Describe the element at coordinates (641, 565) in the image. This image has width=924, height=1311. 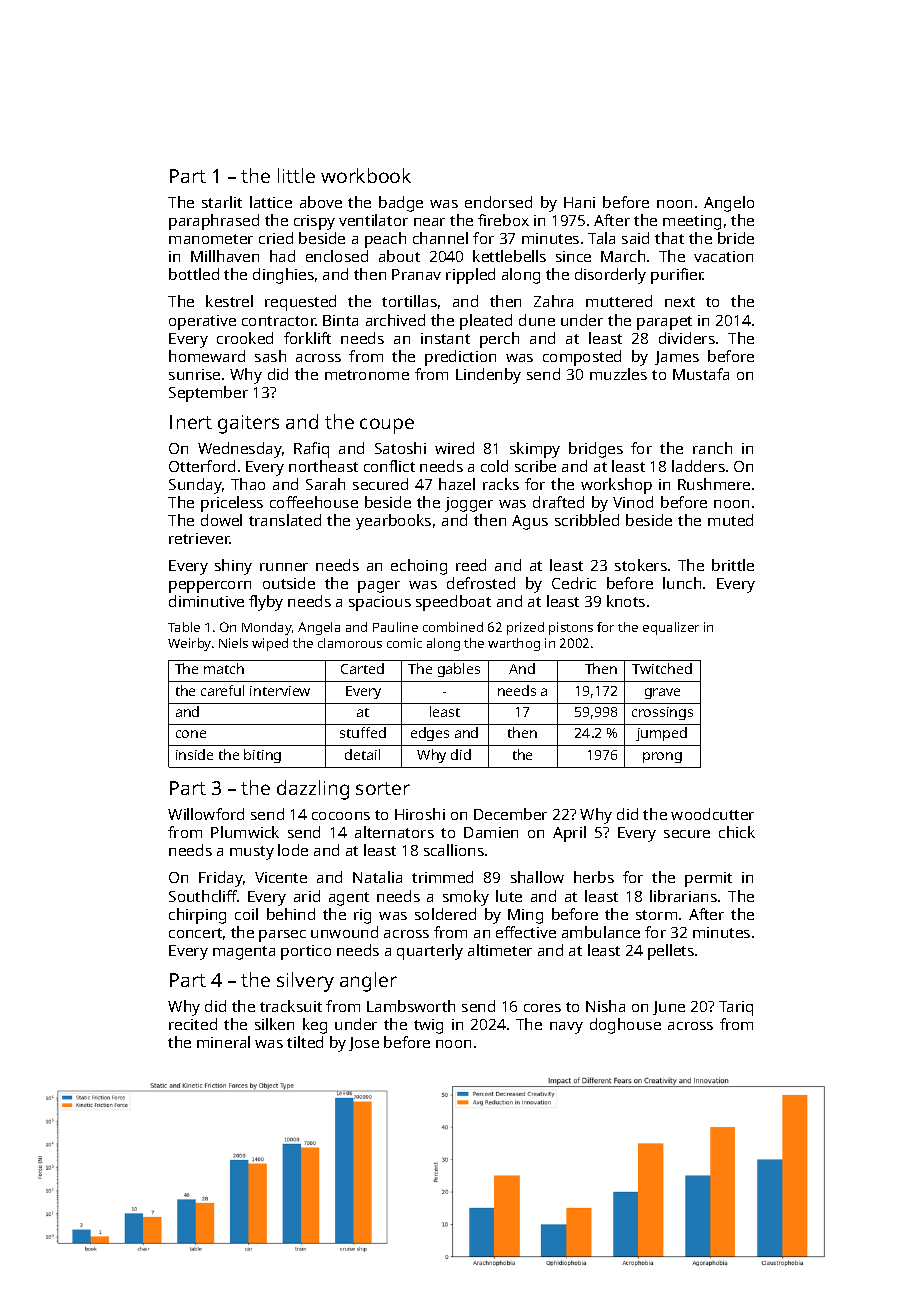
I see `stokers` at that location.
